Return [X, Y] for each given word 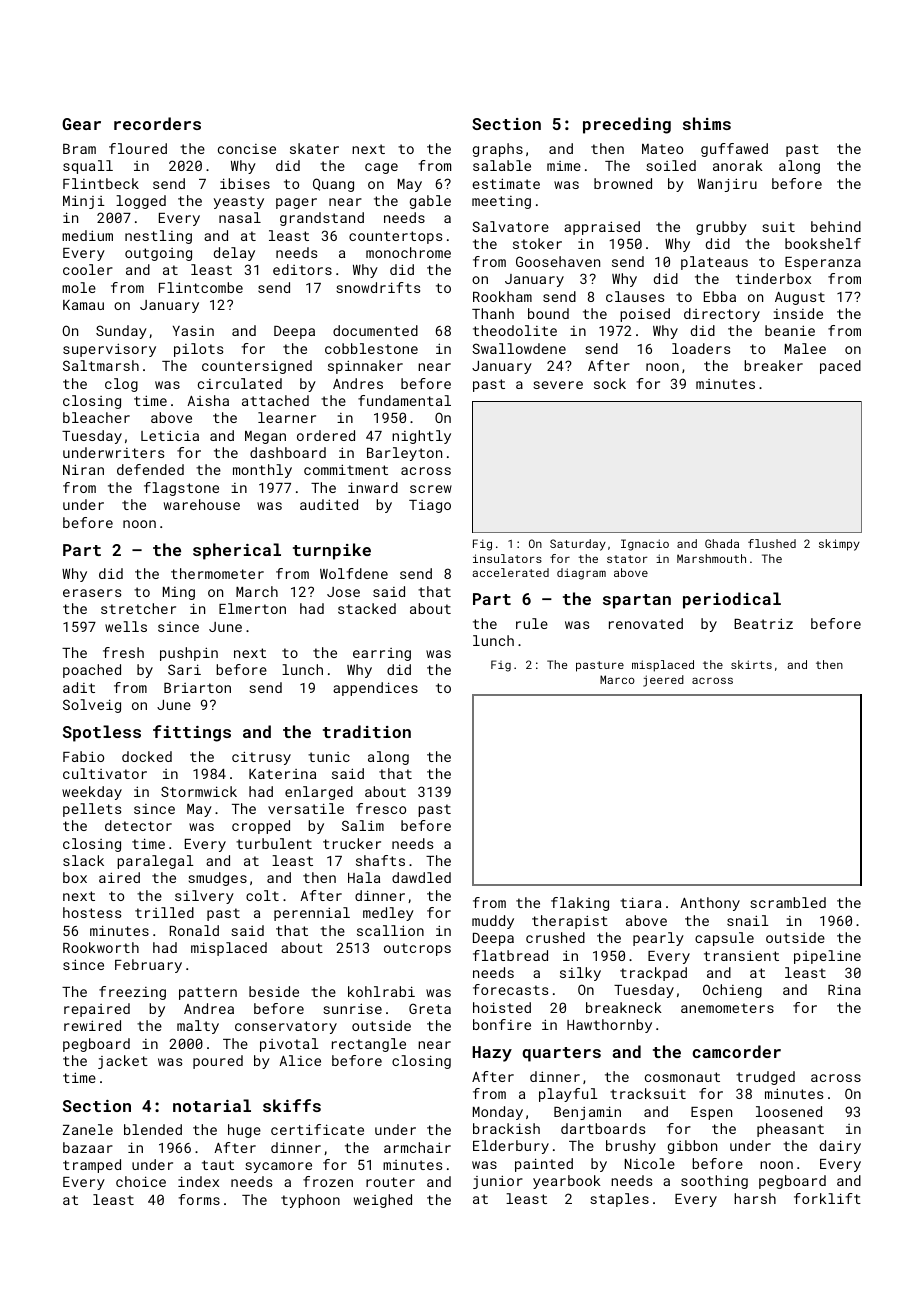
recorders [157, 123]
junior [498, 1182]
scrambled [788, 902]
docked [147, 756]
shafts [380, 860]
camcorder [736, 1051]
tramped [92, 1166]
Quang [333, 185]
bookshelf [823, 243]
